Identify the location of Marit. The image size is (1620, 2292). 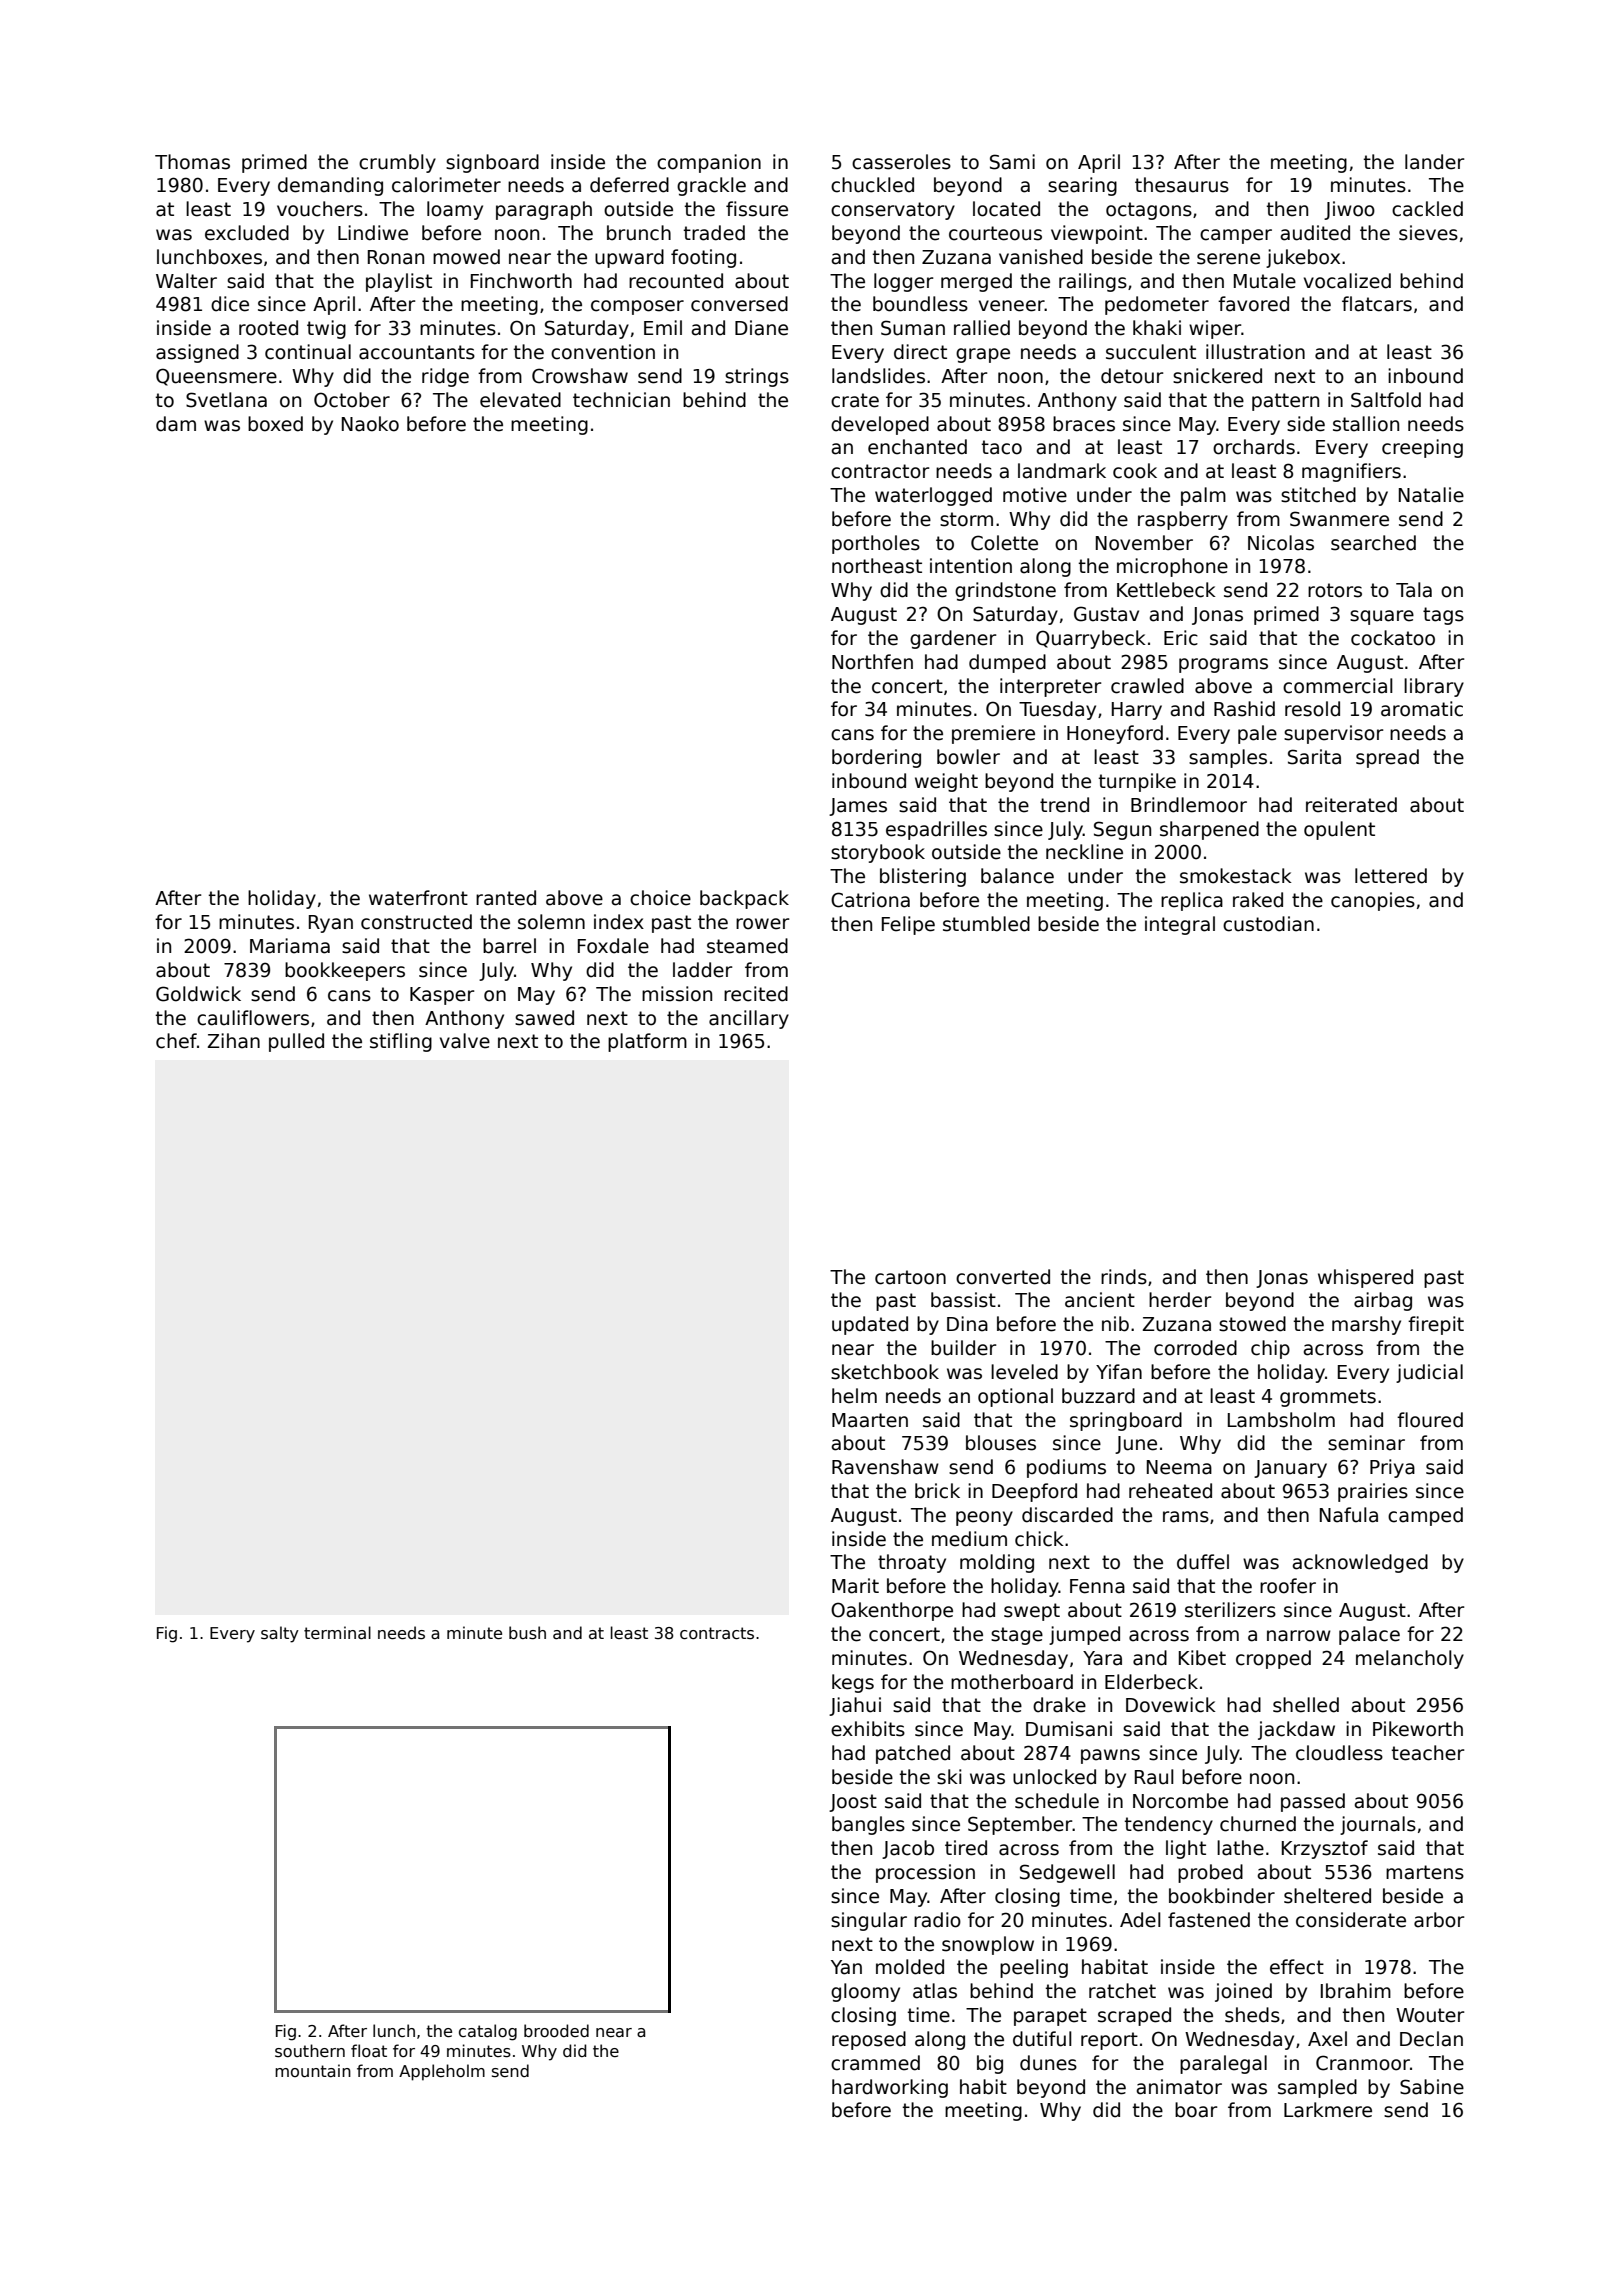
(855, 1586).
